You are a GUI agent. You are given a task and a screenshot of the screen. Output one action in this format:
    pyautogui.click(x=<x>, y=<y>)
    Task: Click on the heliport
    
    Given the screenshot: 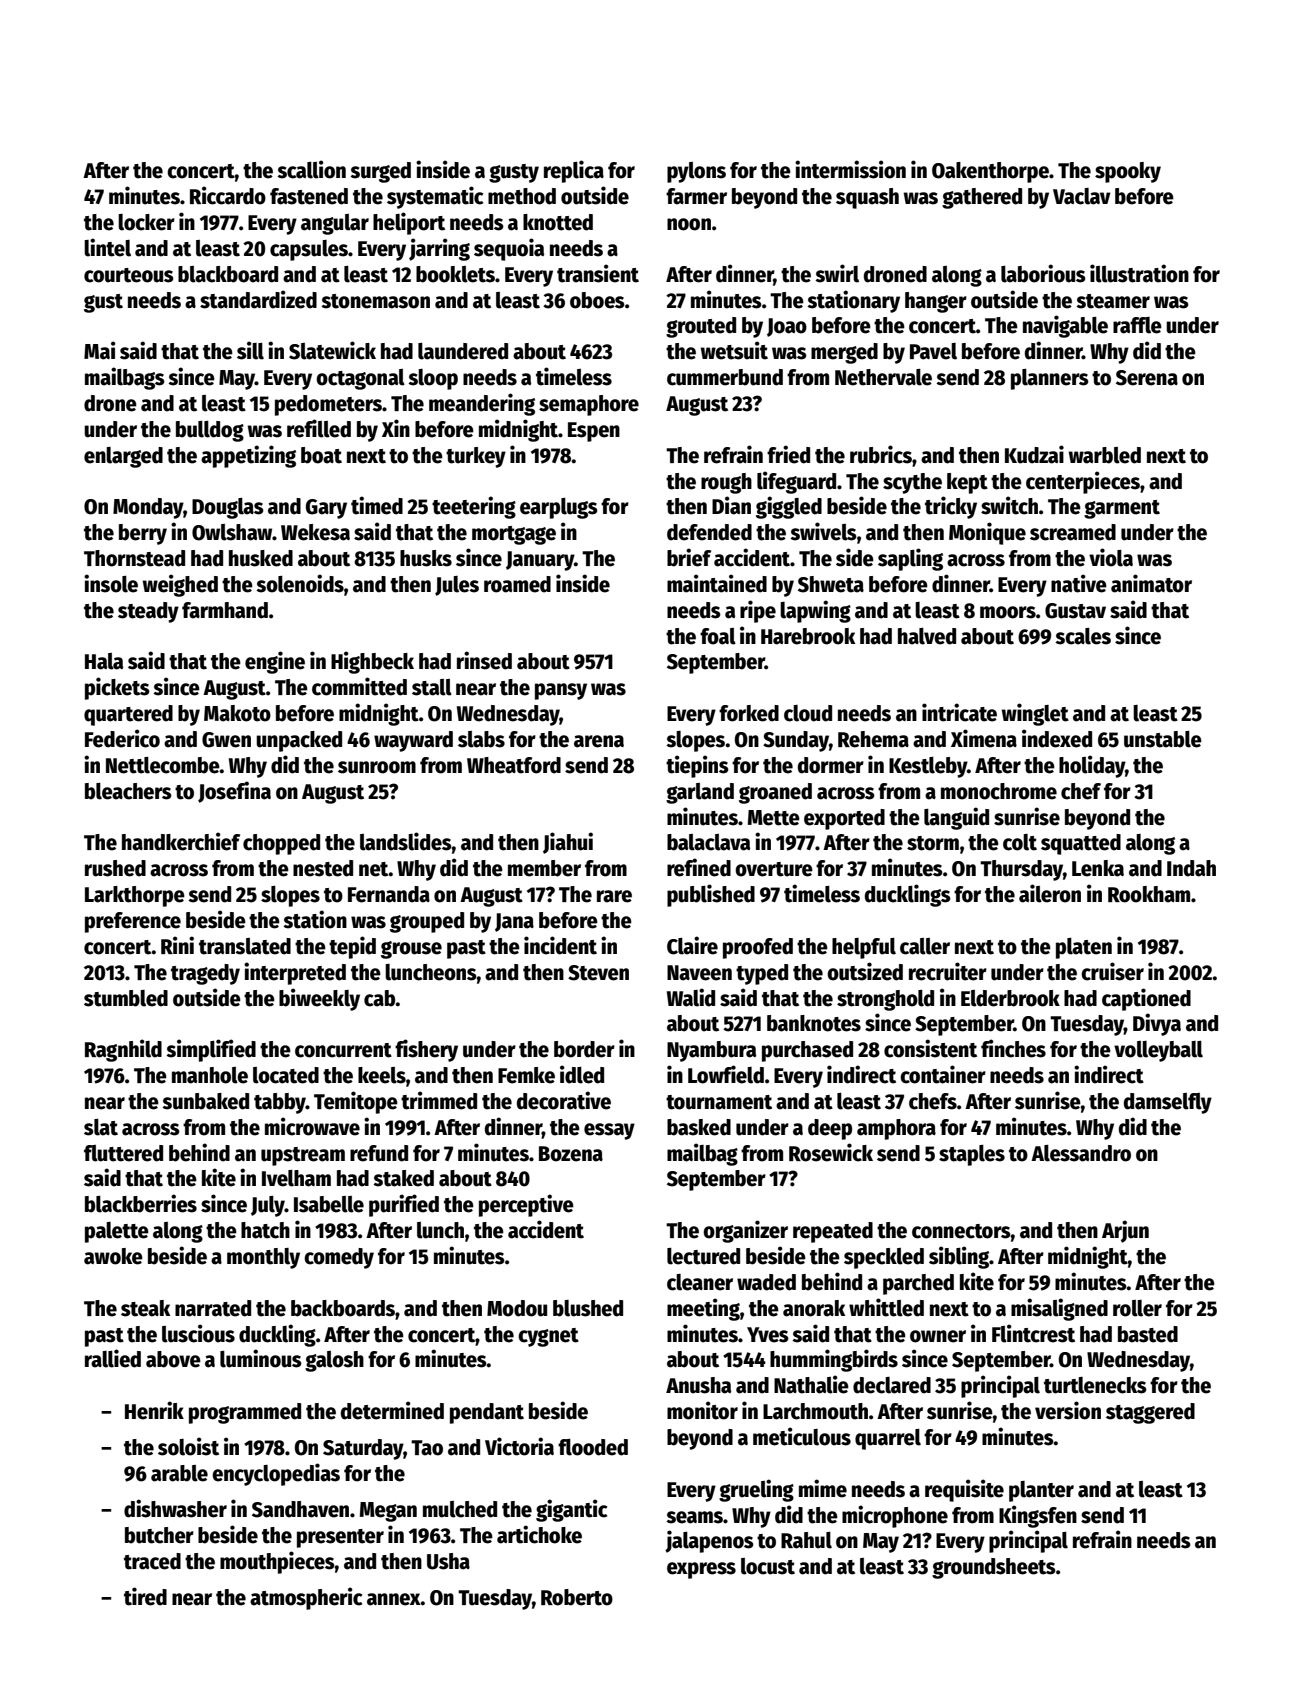 What is the action you would take?
    pyautogui.click(x=409, y=223)
